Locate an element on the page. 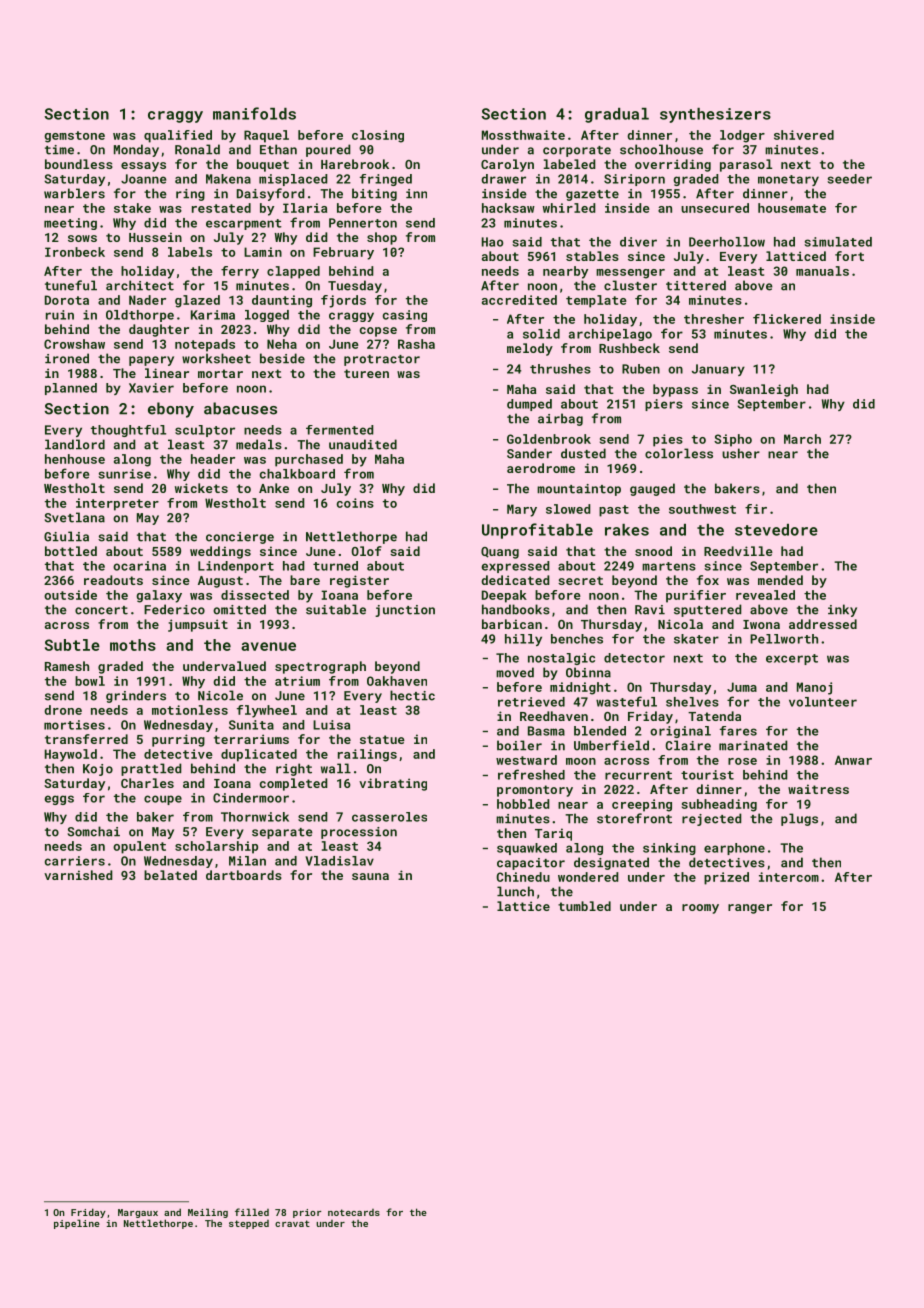  volunteer is located at coordinates (823, 702).
